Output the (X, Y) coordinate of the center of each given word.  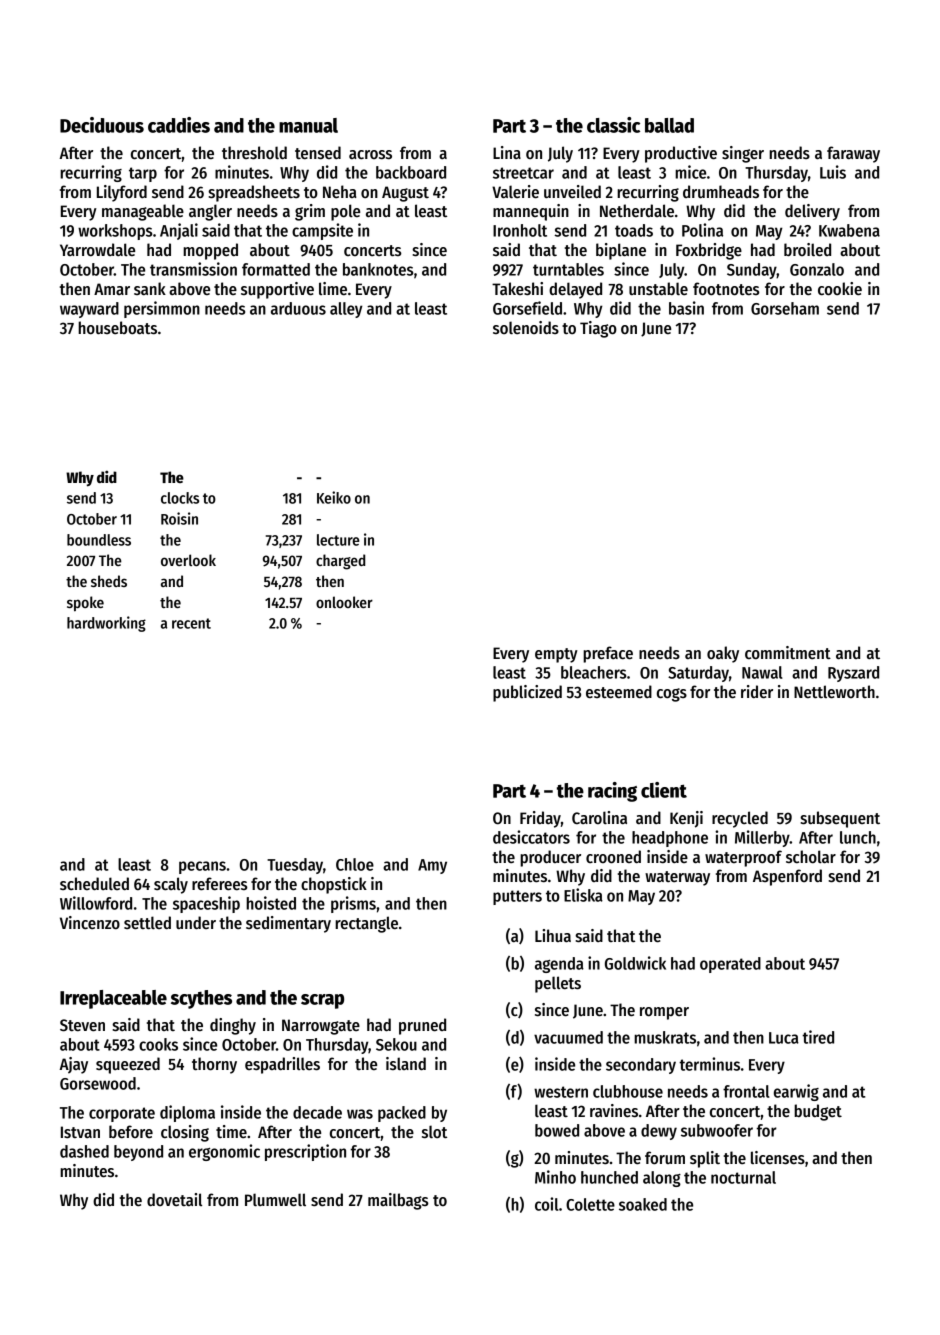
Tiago (598, 329)
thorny (214, 1065)
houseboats (117, 328)
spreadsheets (254, 193)
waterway (677, 878)
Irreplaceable (113, 999)
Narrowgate (321, 1027)
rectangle (366, 924)
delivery (812, 212)
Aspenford (787, 877)
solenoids (526, 328)
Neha (340, 191)
